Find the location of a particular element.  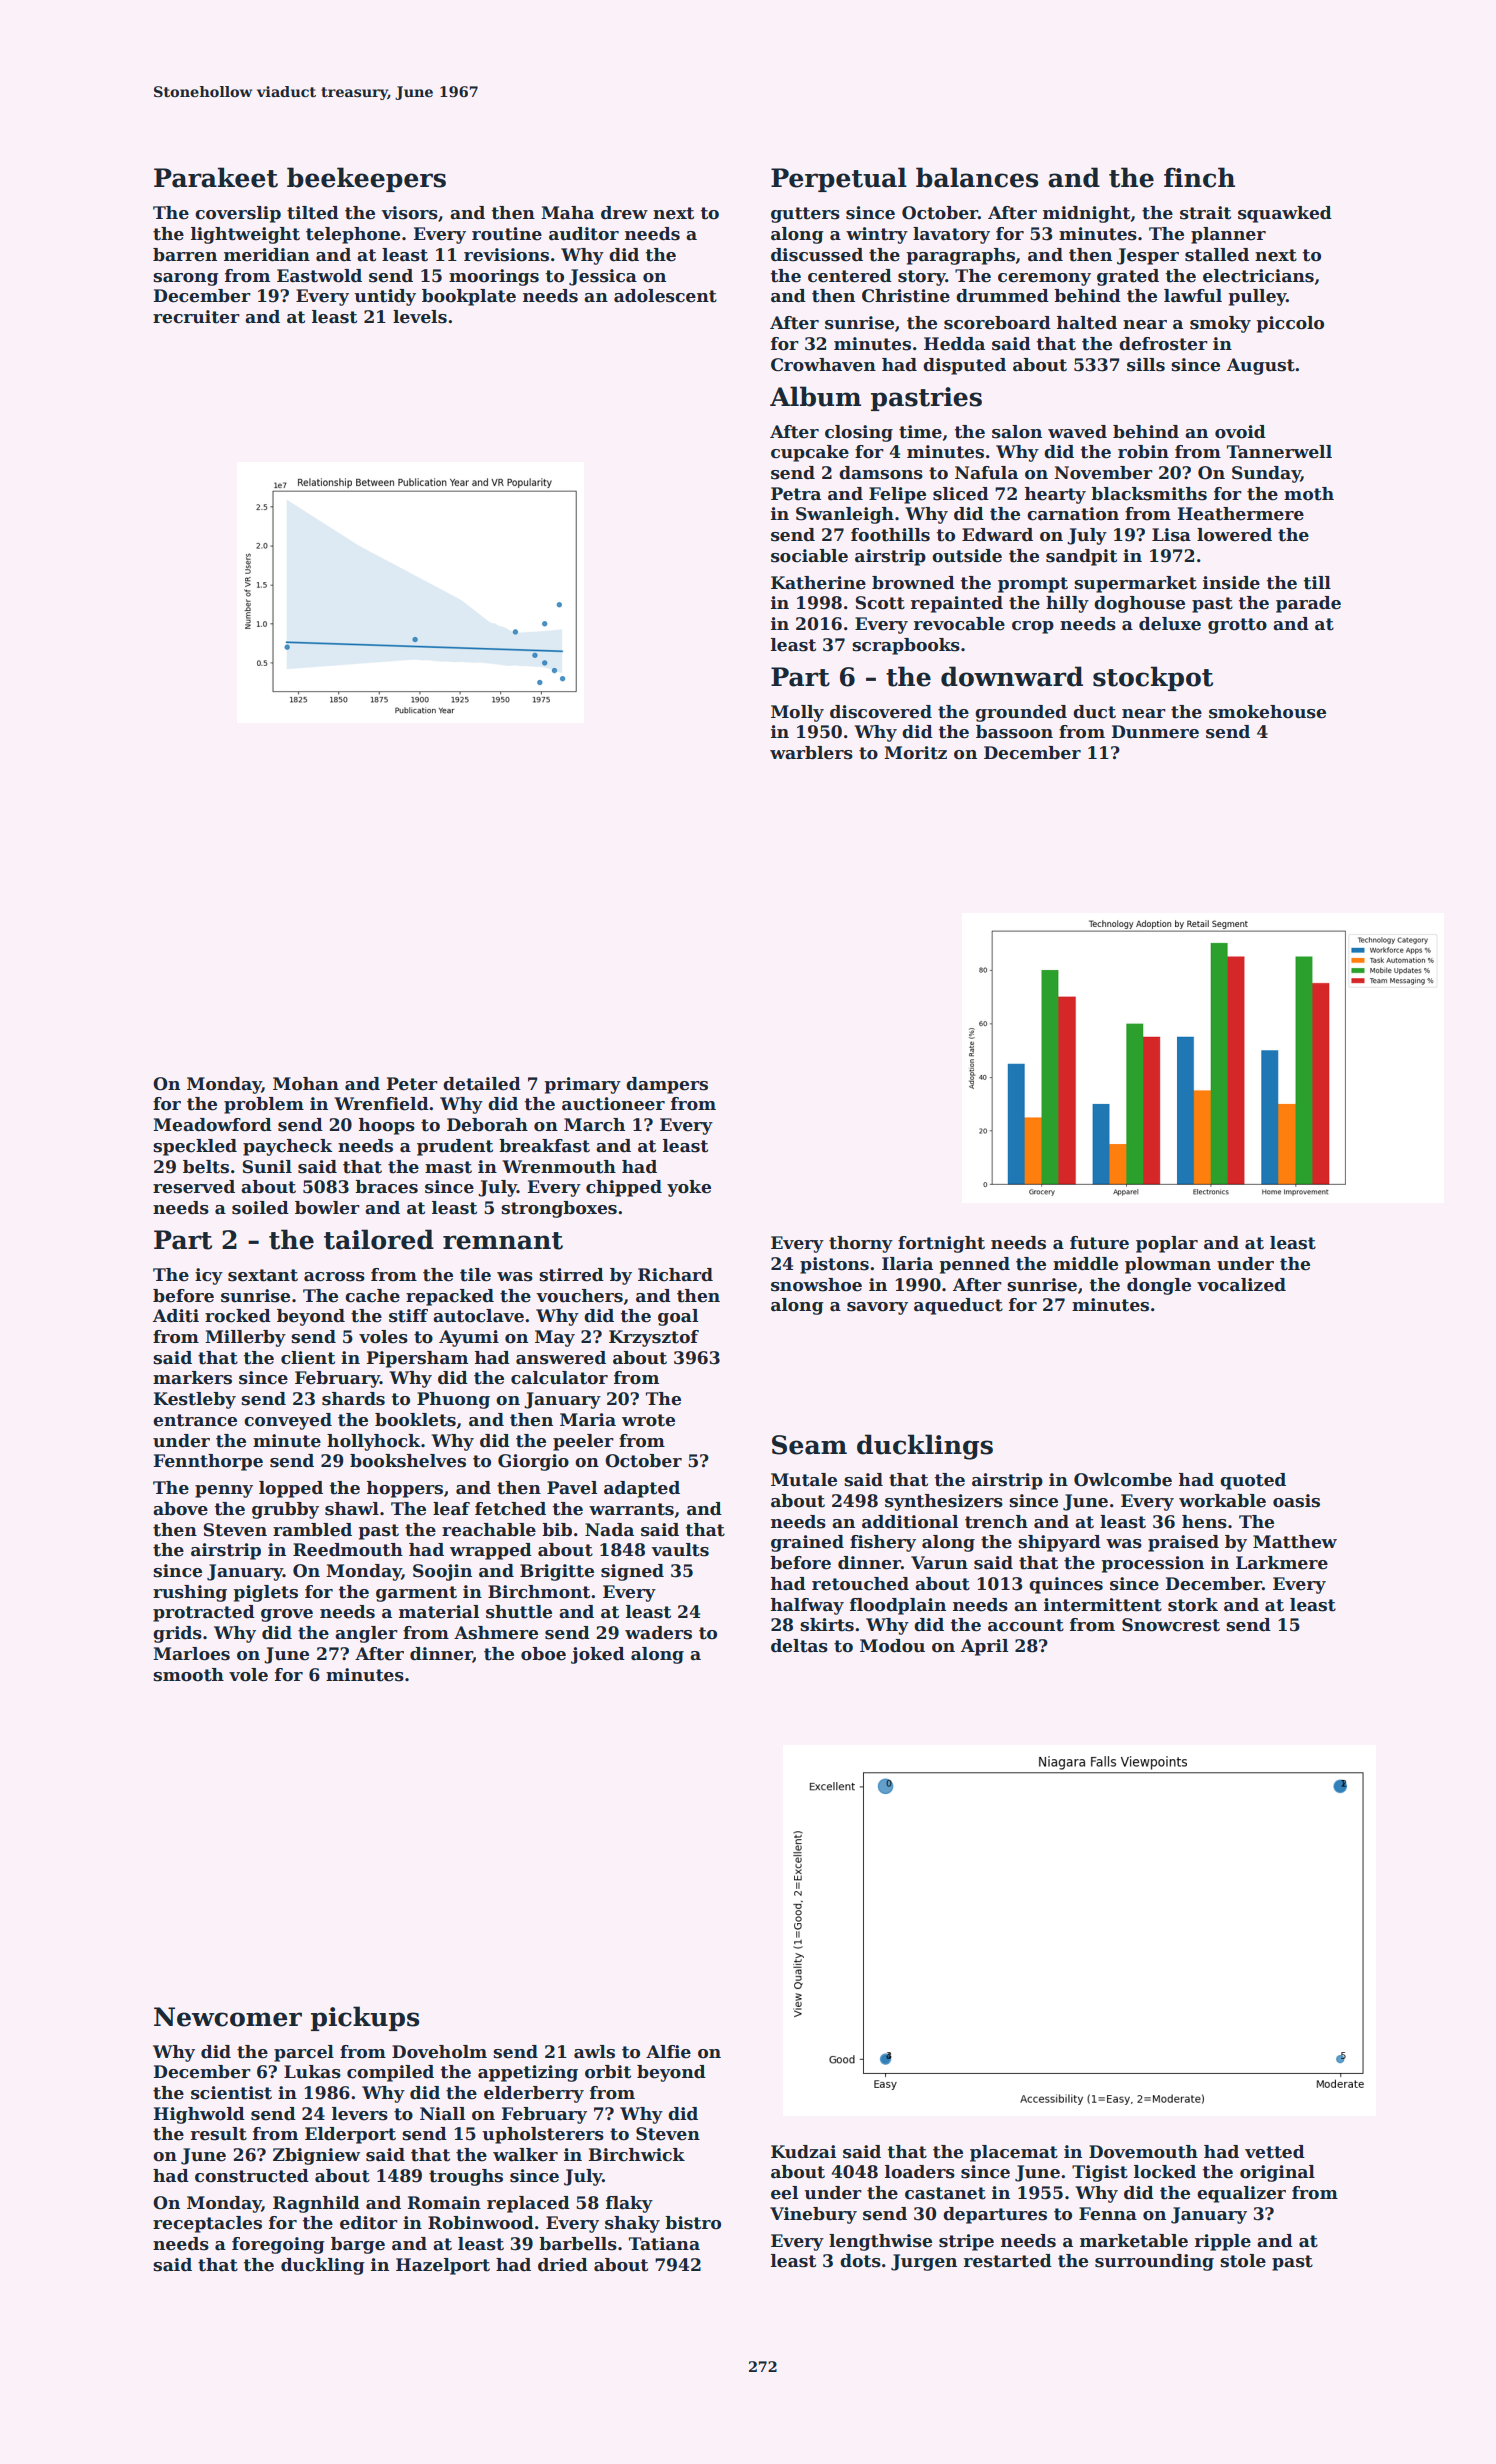

Moritz is located at coordinates (915, 753).
